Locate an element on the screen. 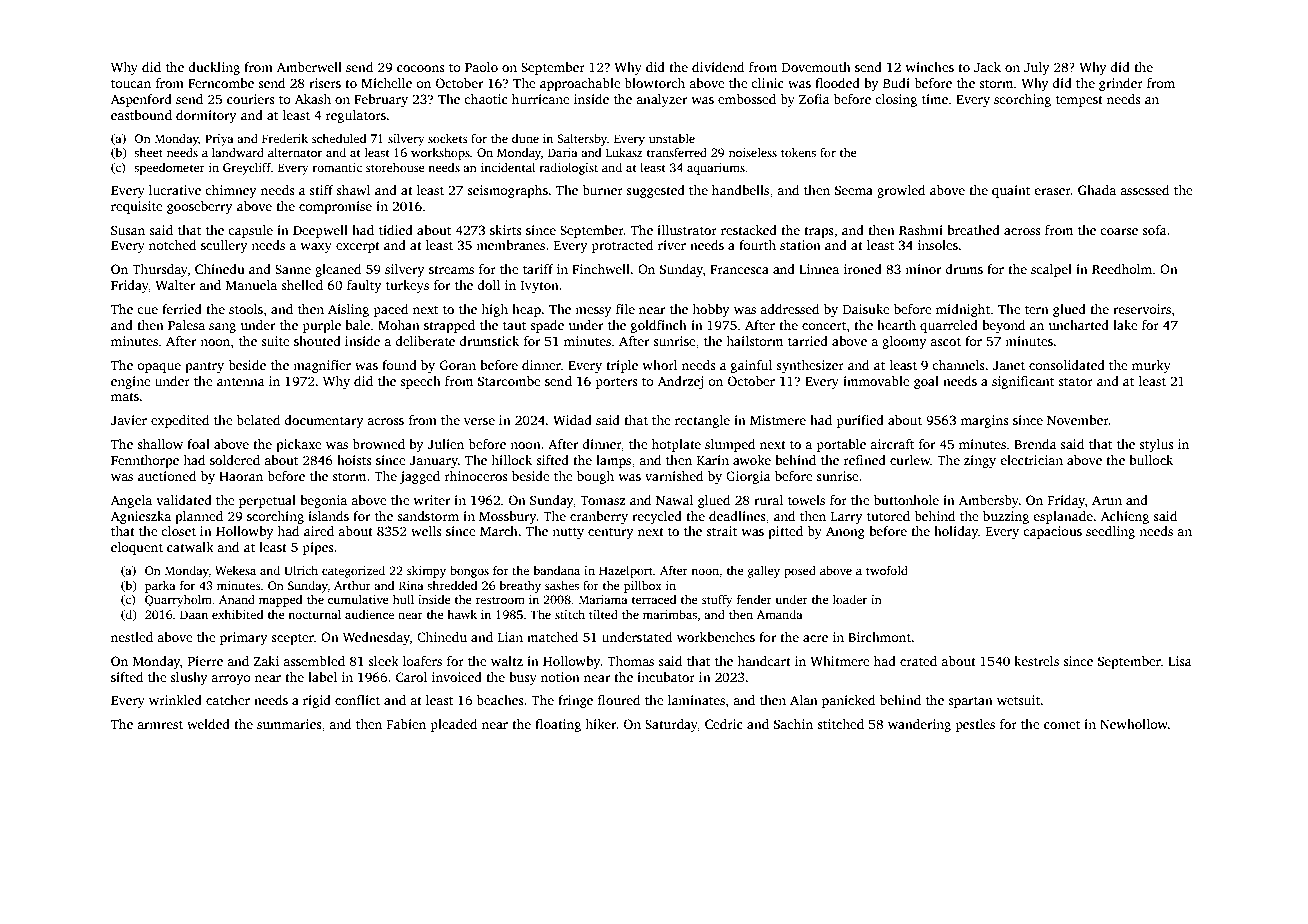  bullock is located at coordinates (1151, 460).
